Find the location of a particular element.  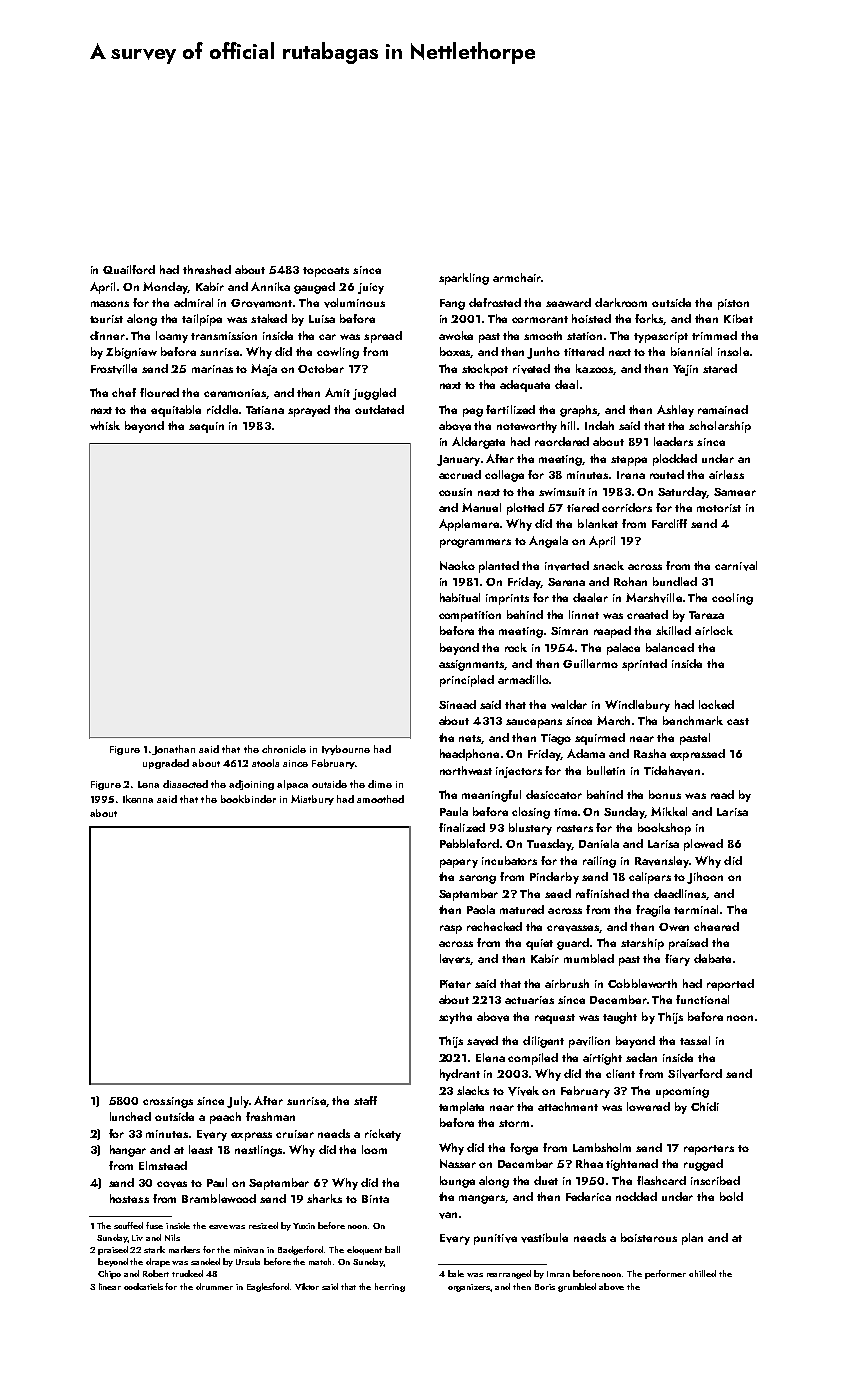

rasp is located at coordinates (451, 929).
